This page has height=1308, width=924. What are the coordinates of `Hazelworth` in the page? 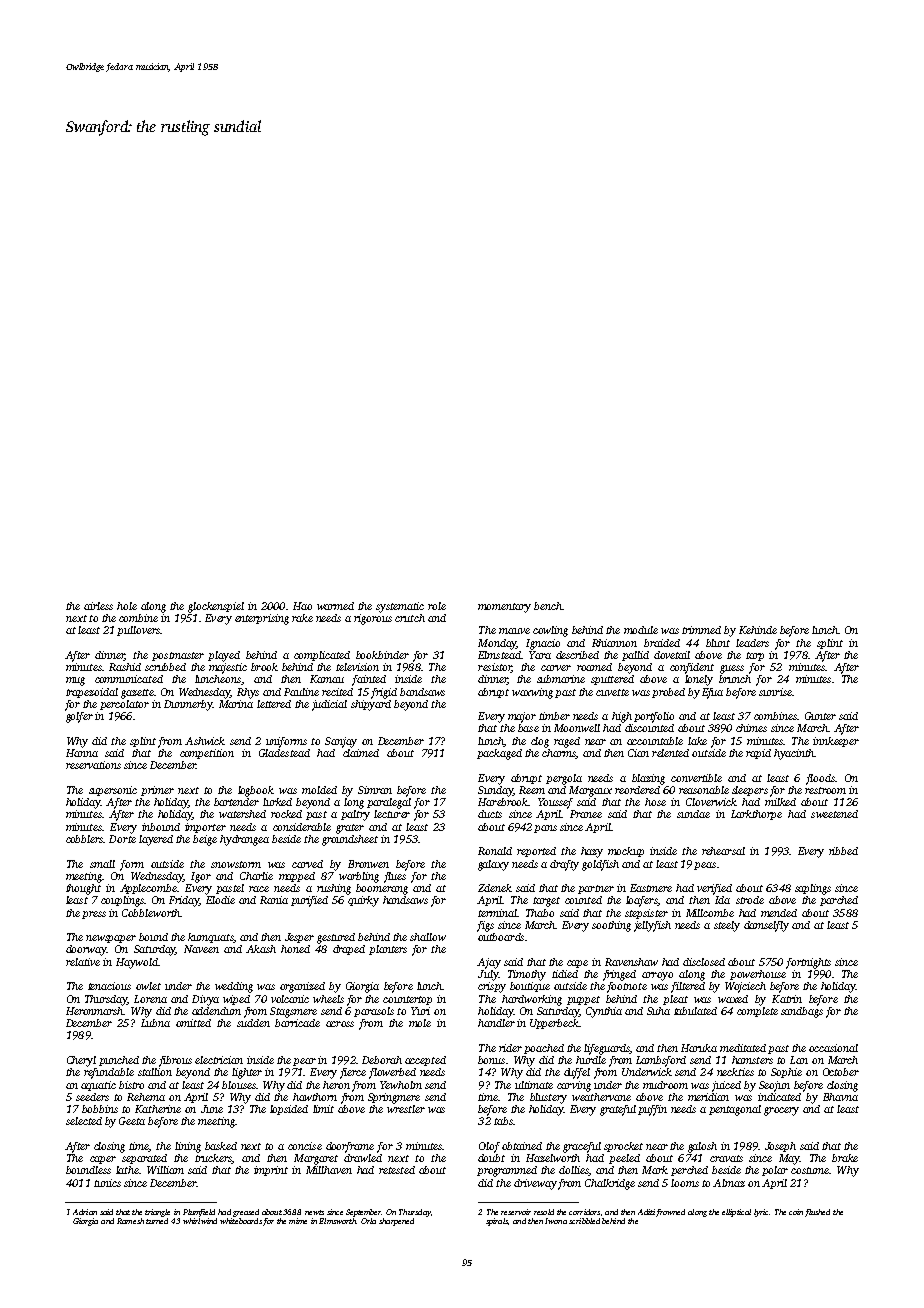 It's located at (553, 1158).
